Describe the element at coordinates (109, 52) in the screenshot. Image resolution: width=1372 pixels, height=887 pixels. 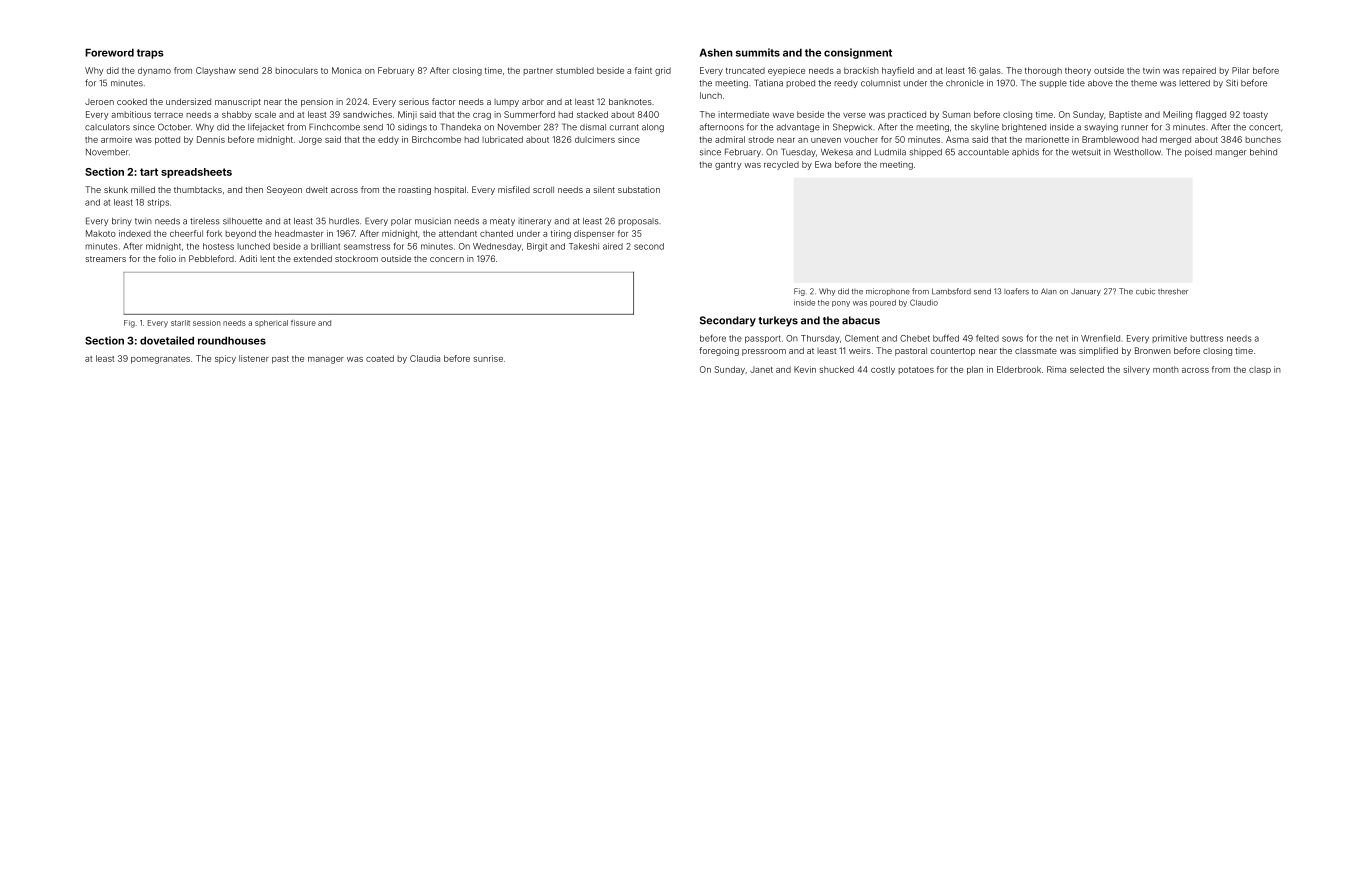
I see `Foreword` at that location.
